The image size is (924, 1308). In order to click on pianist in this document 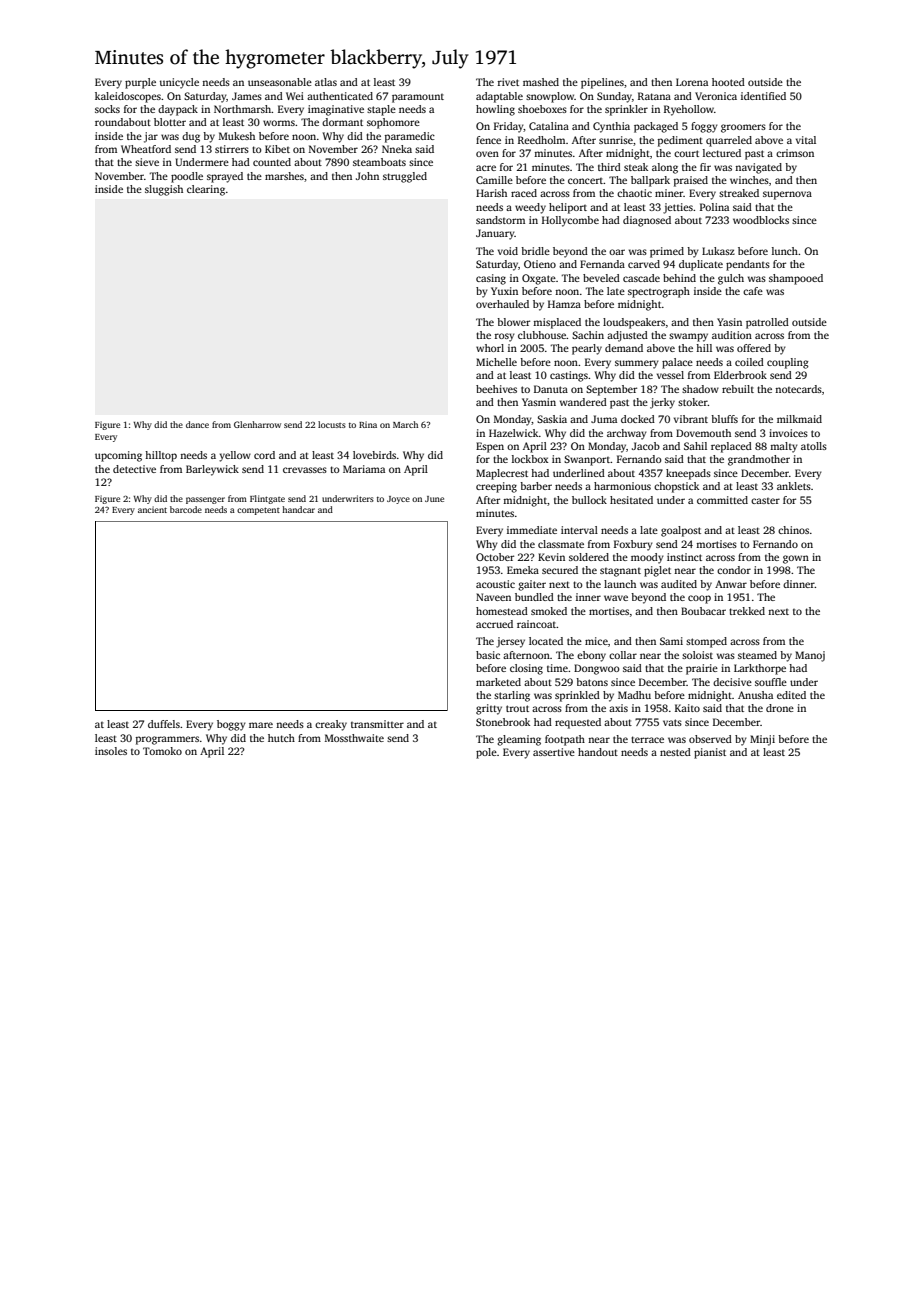, I will do `click(710, 753)`.
